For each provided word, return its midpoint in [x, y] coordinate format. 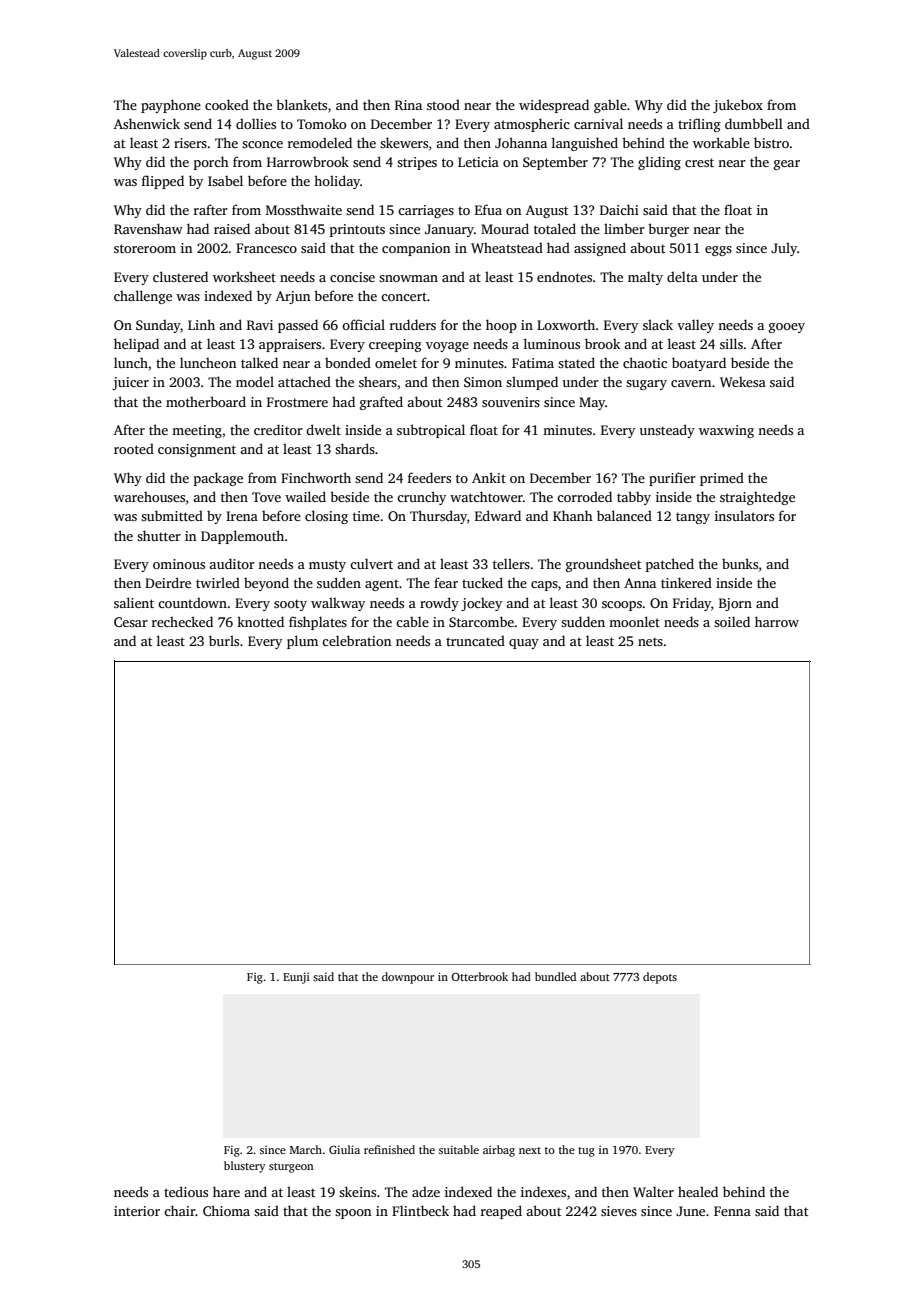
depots [660, 978]
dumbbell [754, 123]
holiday [337, 182]
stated [576, 362]
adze [426, 1191]
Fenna [732, 1211]
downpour [408, 978]
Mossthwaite [304, 209]
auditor [232, 563]
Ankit [489, 477]
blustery [245, 1167]
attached [304, 381]
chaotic [645, 362]
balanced [624, 515]
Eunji [296, 978]
